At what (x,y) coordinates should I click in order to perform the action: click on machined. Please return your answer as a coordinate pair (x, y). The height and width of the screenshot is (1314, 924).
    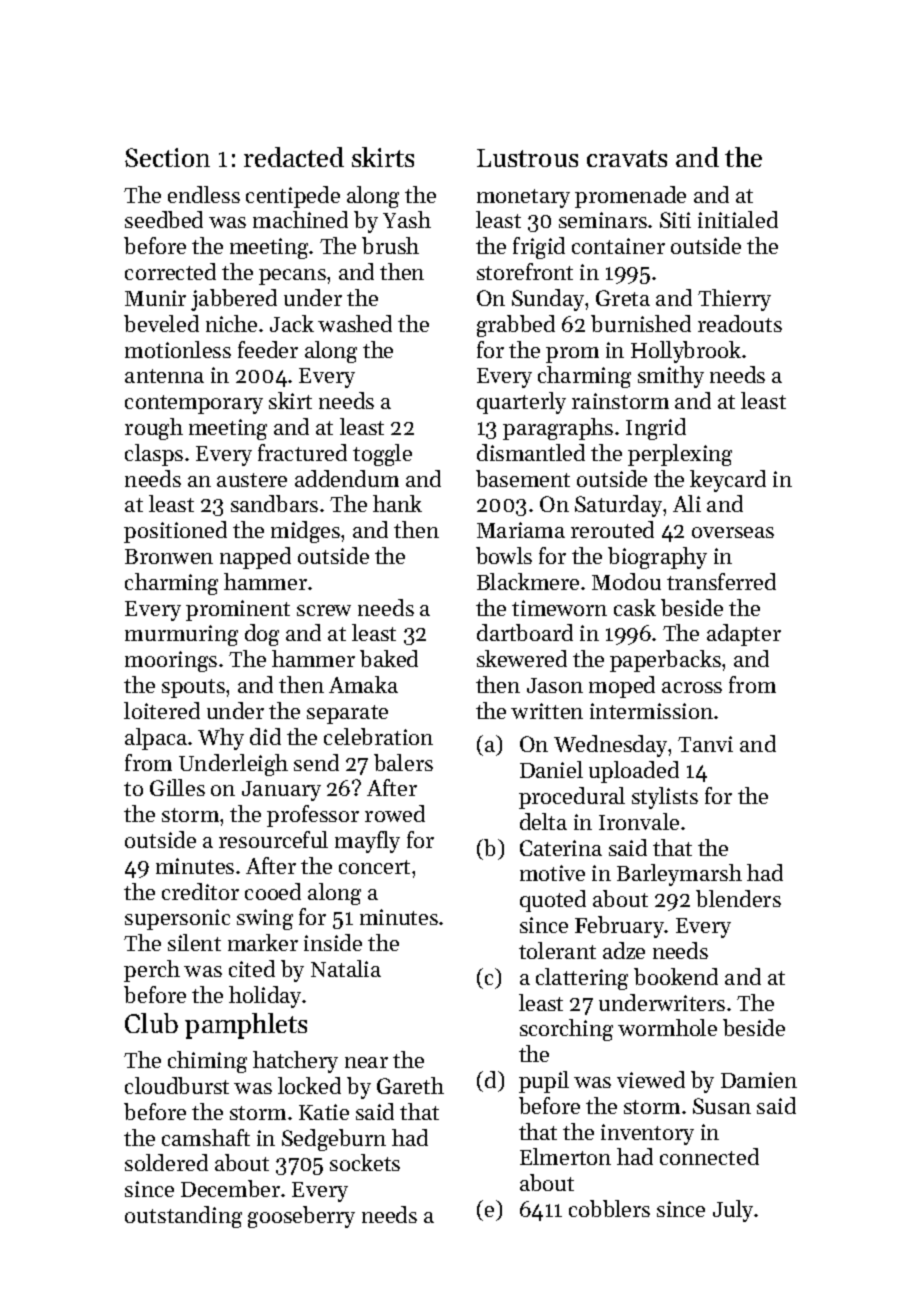
    Looking at the image, I should click on (300, 219).
